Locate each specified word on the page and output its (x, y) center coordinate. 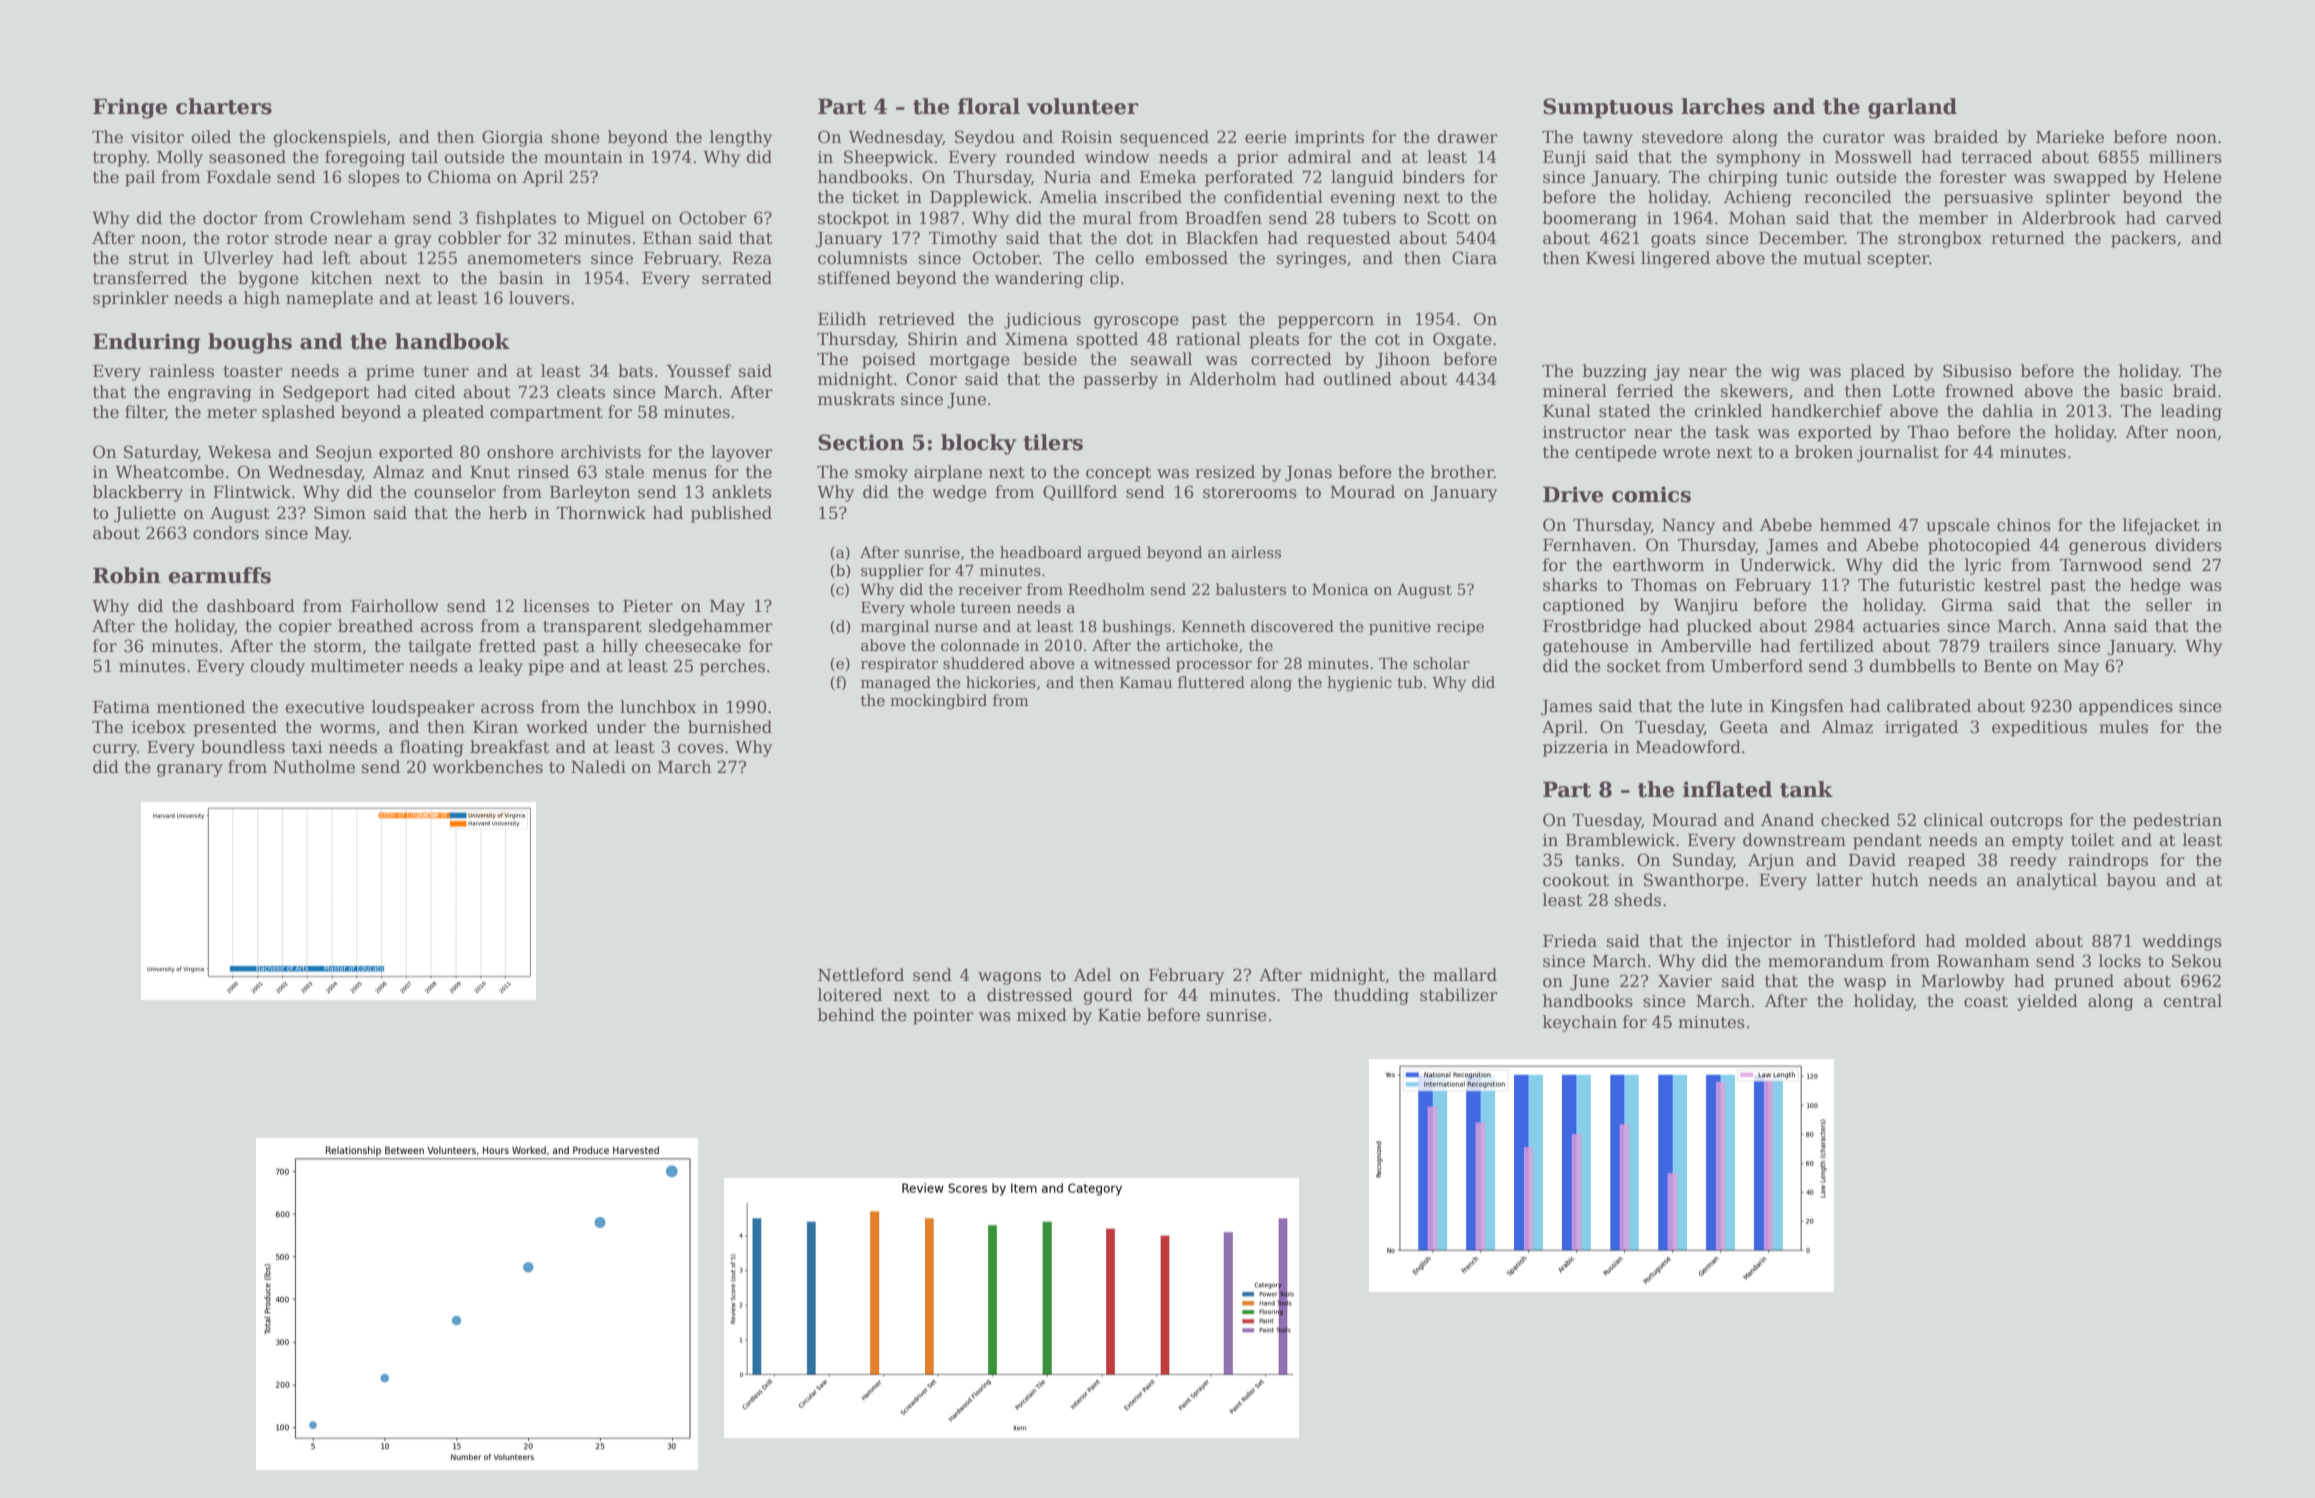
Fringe (130, 108)
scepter (1898, 260)
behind (846, 1015)
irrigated (1921, 728)
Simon (340, 513)
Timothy (963, 239)
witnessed (1132, 663)
